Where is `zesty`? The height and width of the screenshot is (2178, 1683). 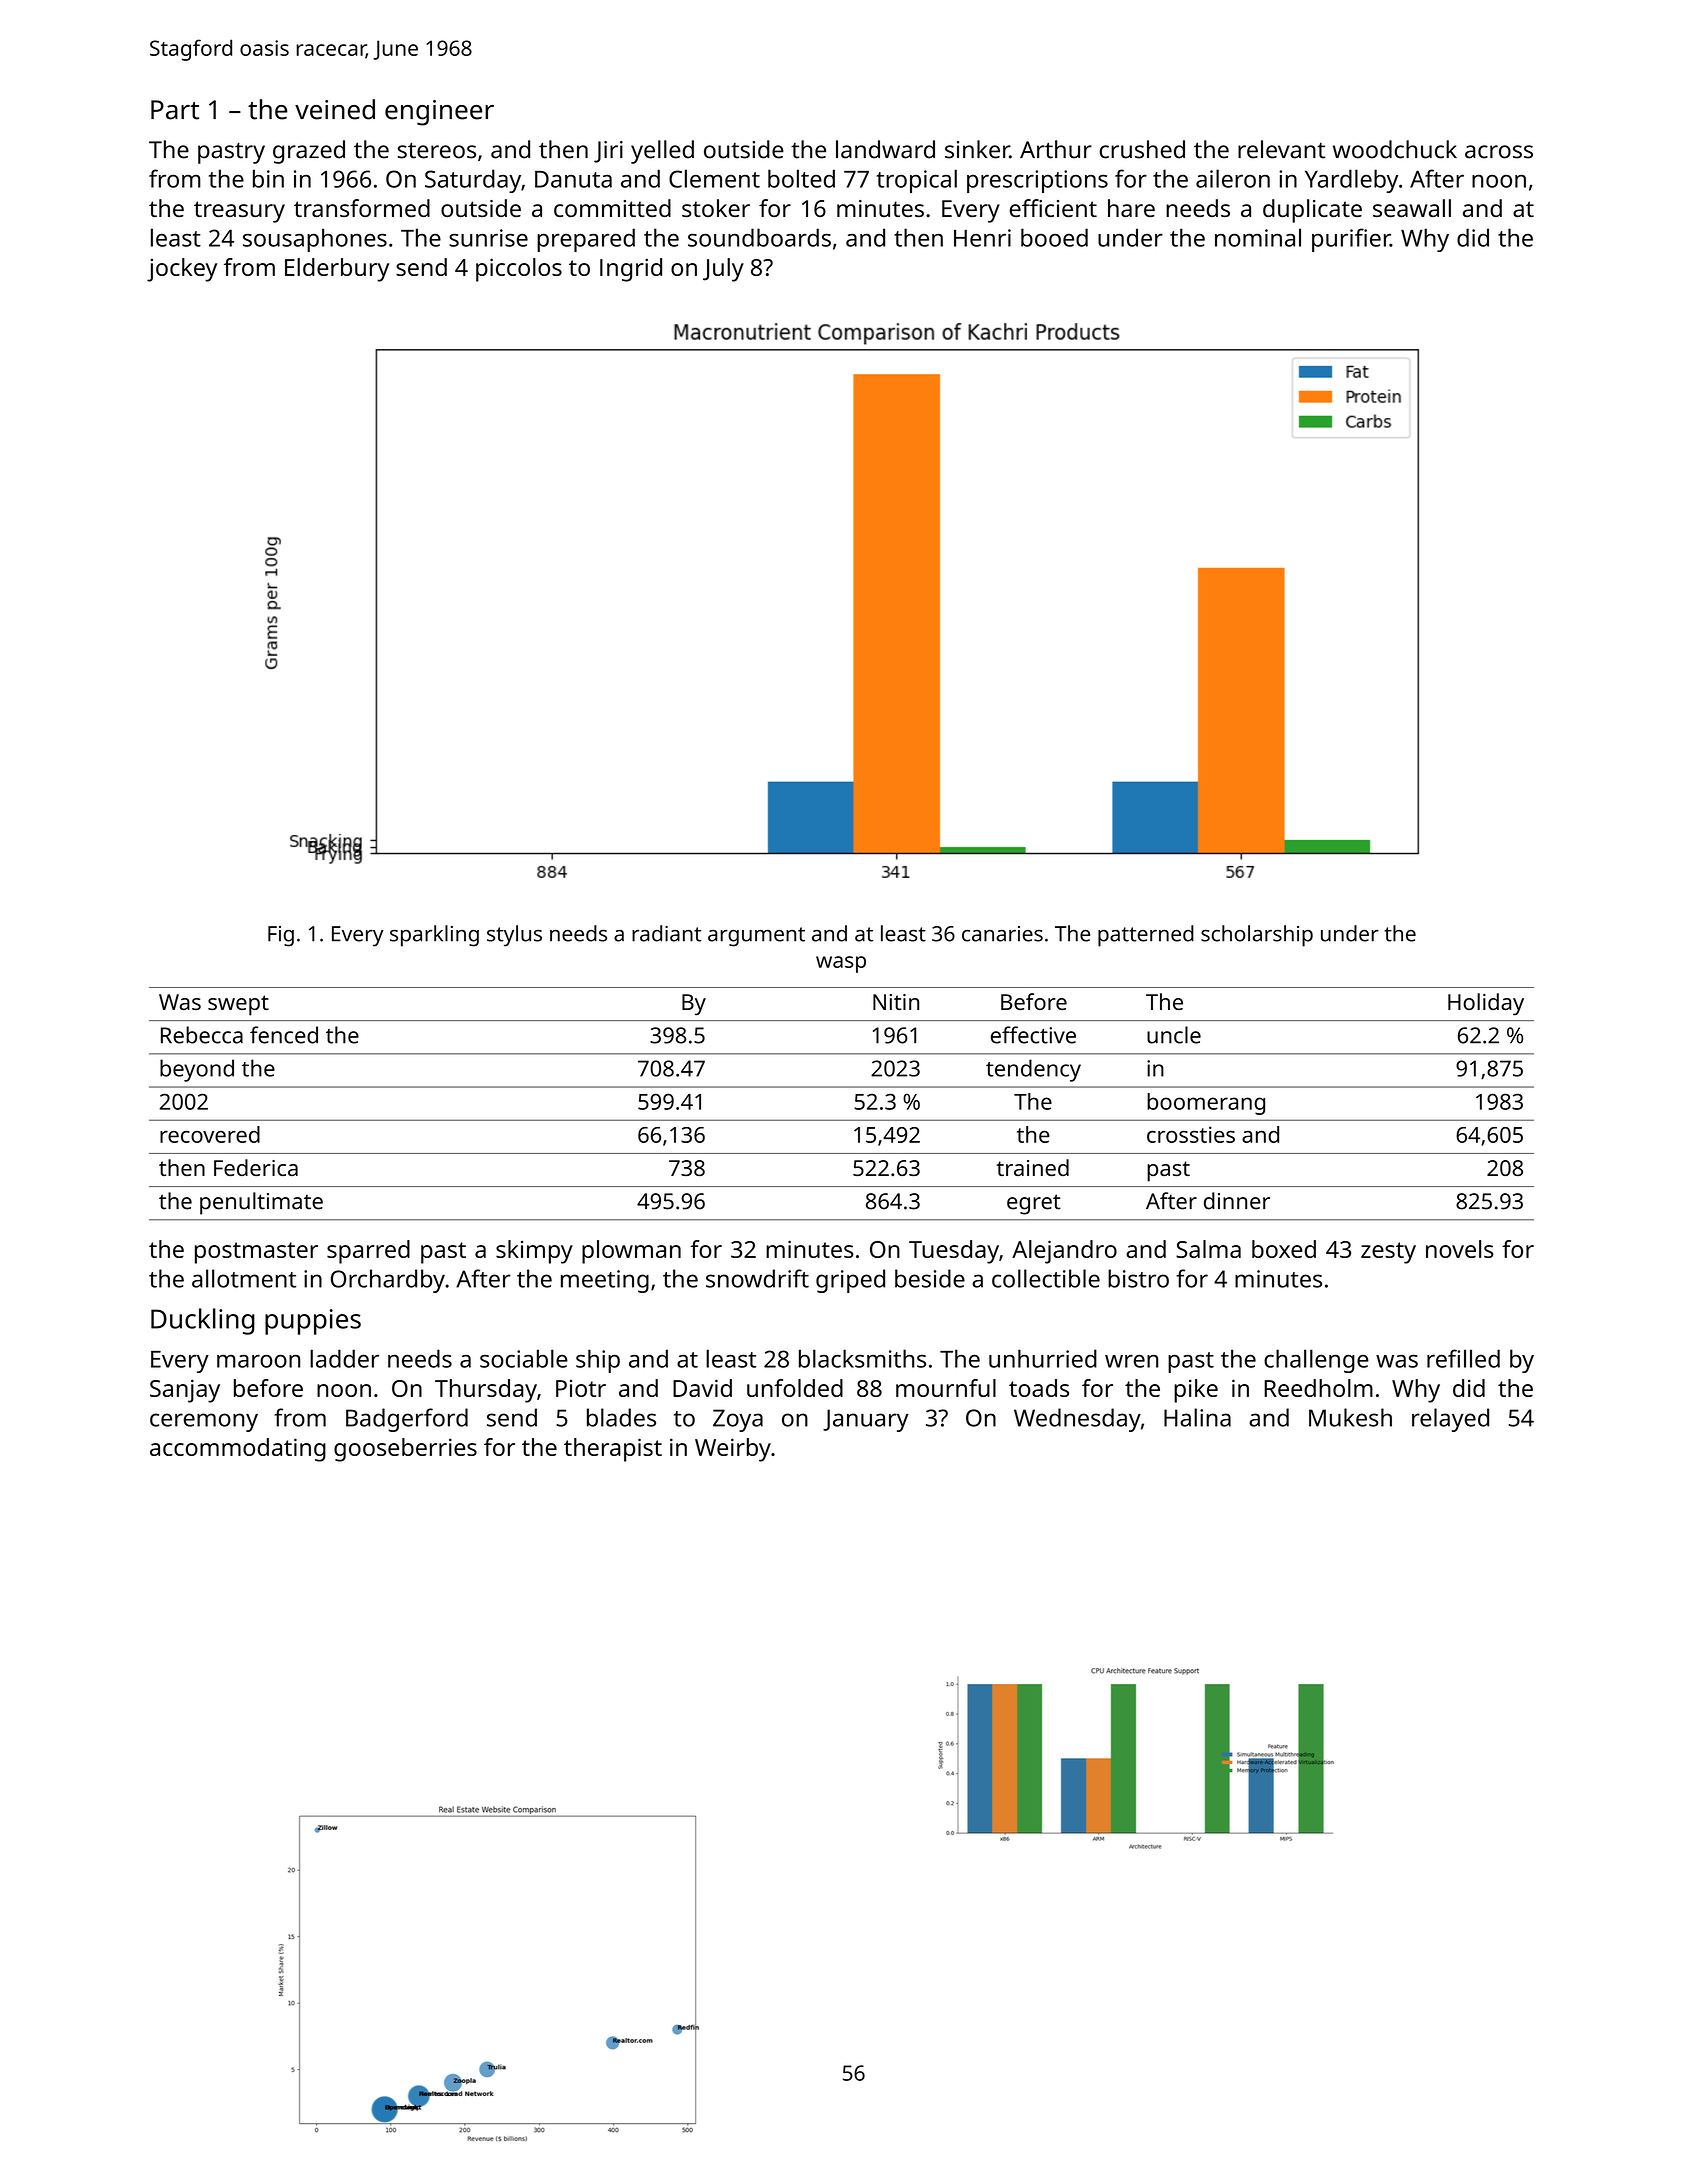
zesty is located at coordinates (1388, 1253).
